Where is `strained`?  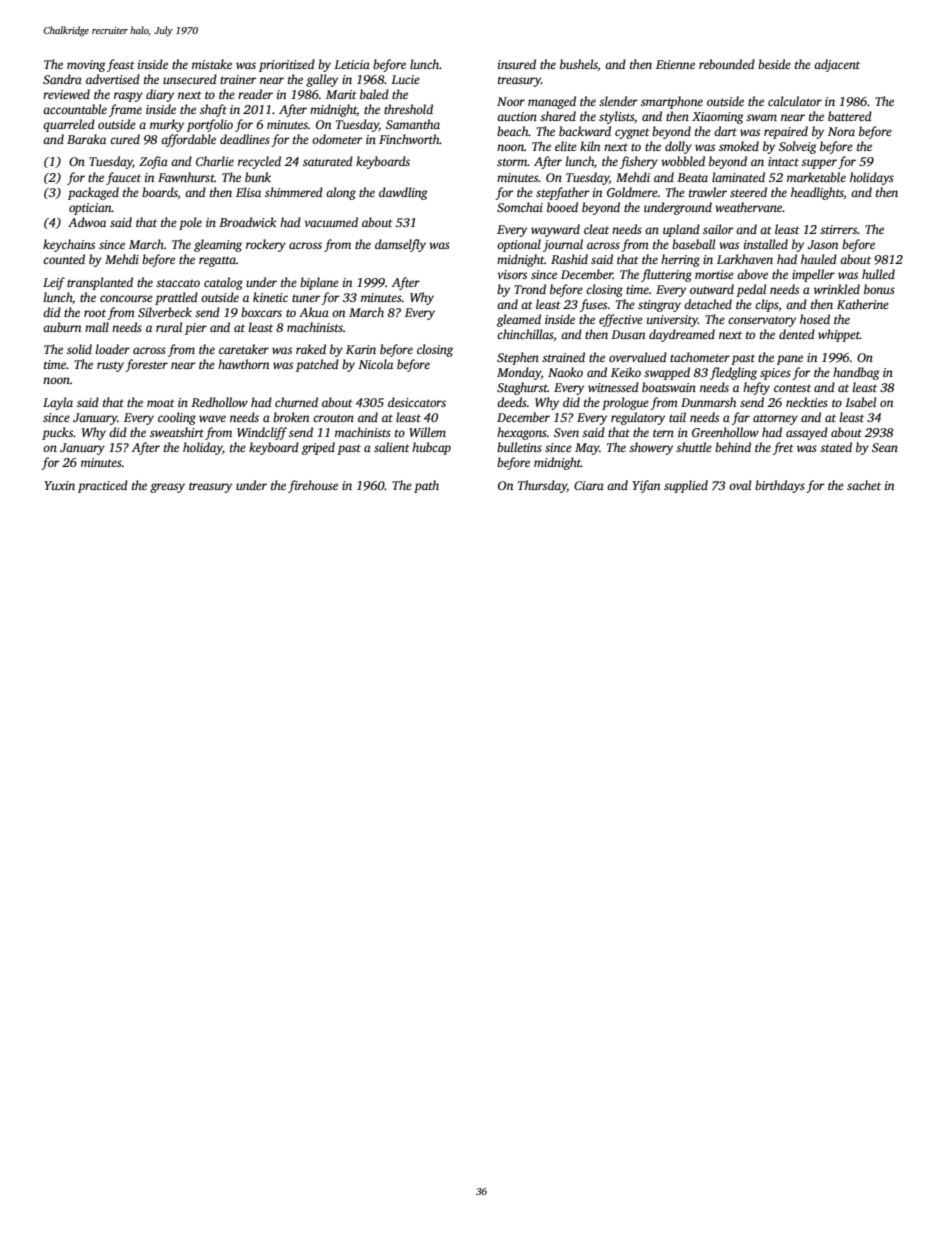 strained is located at coordinates (563, 357).
